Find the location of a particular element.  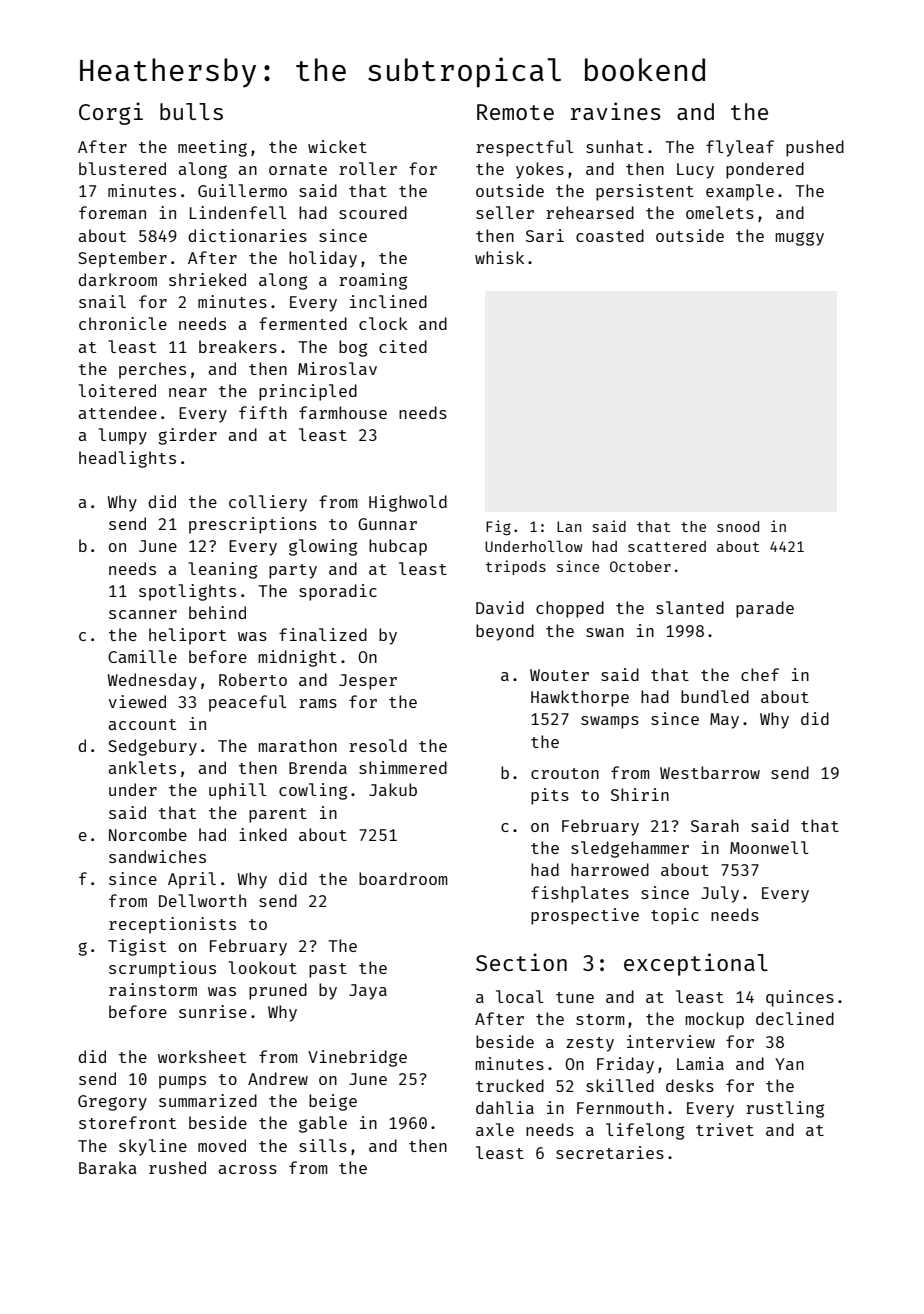

hubcap is located at coordinates (398, 547).
